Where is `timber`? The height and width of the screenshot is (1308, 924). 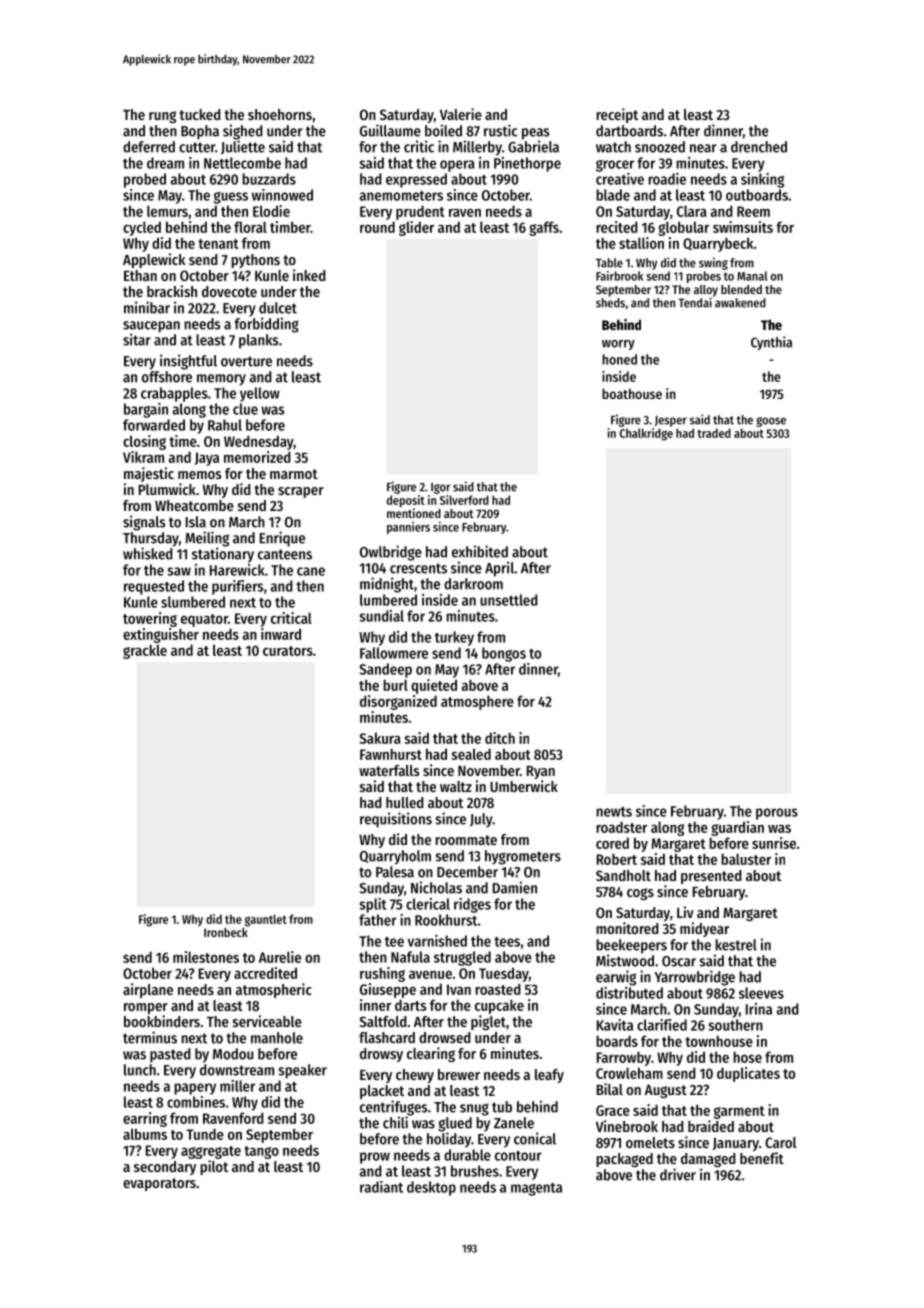 timber is located at coordinates (290, 227).
